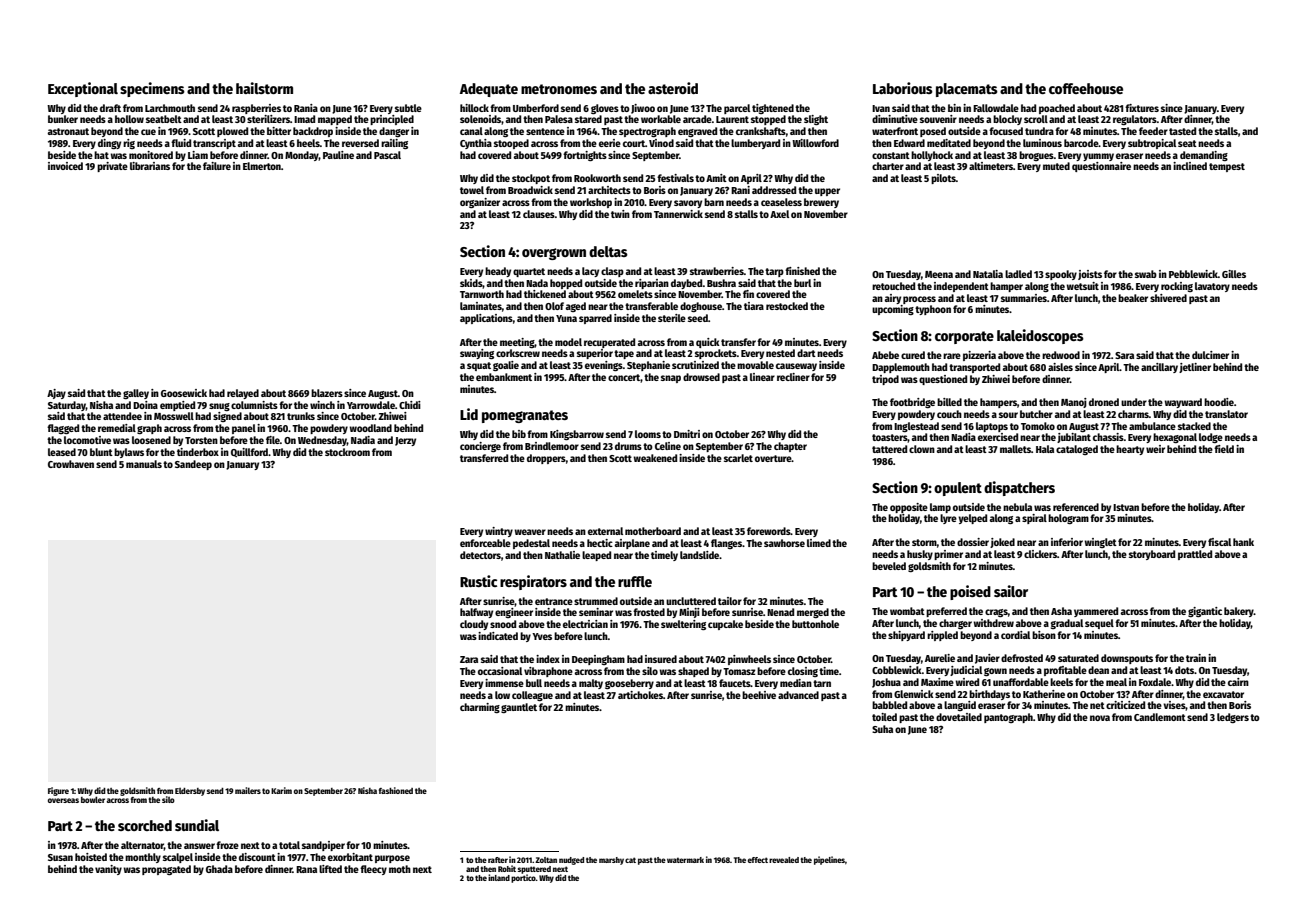 The width and height of the document is (1308, 924). Describe the element at coordinates (697, 119) in the document. I see `arcade` at that location.
